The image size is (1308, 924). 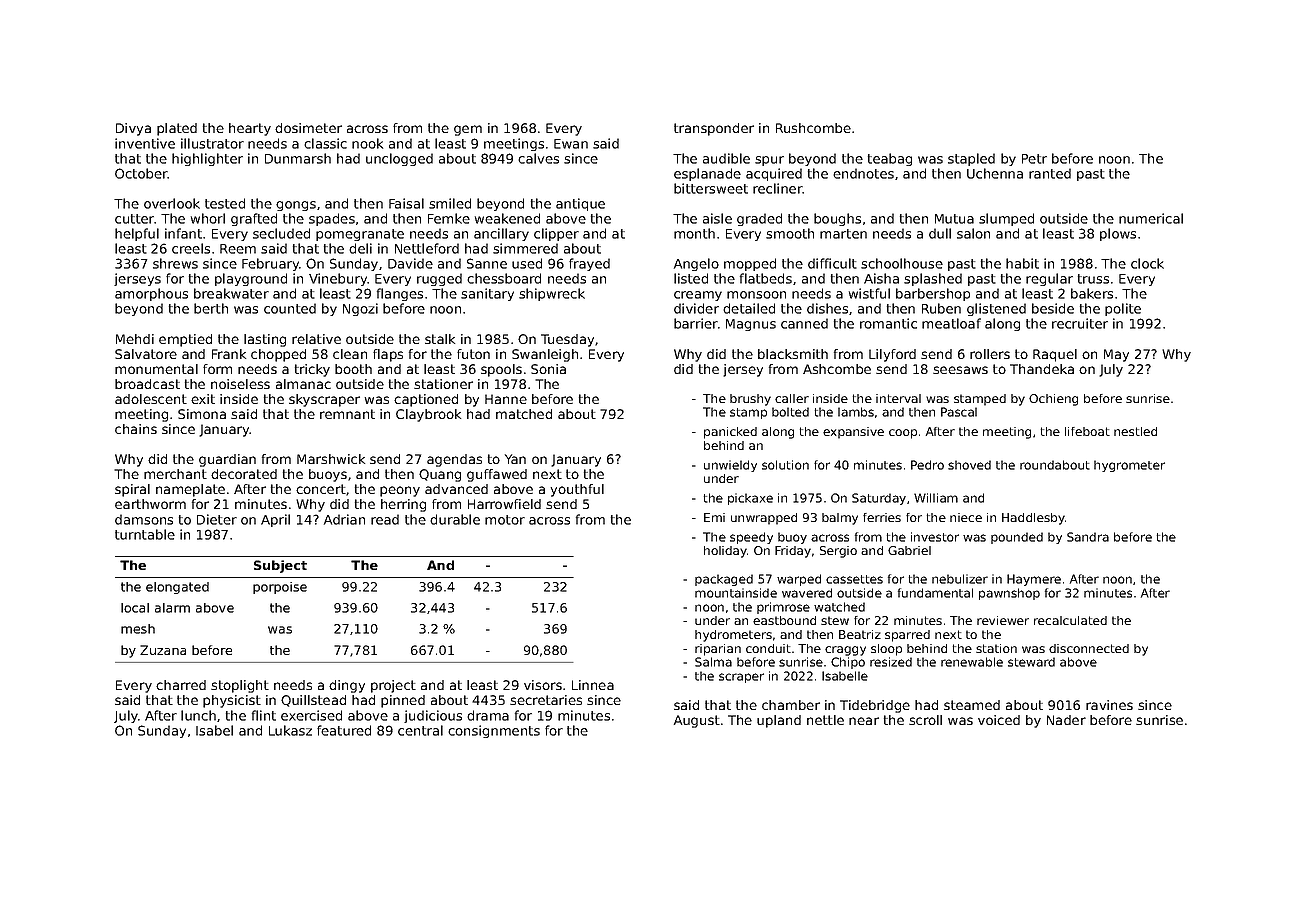 I want to click on upland, so click(x=779, y=721).
